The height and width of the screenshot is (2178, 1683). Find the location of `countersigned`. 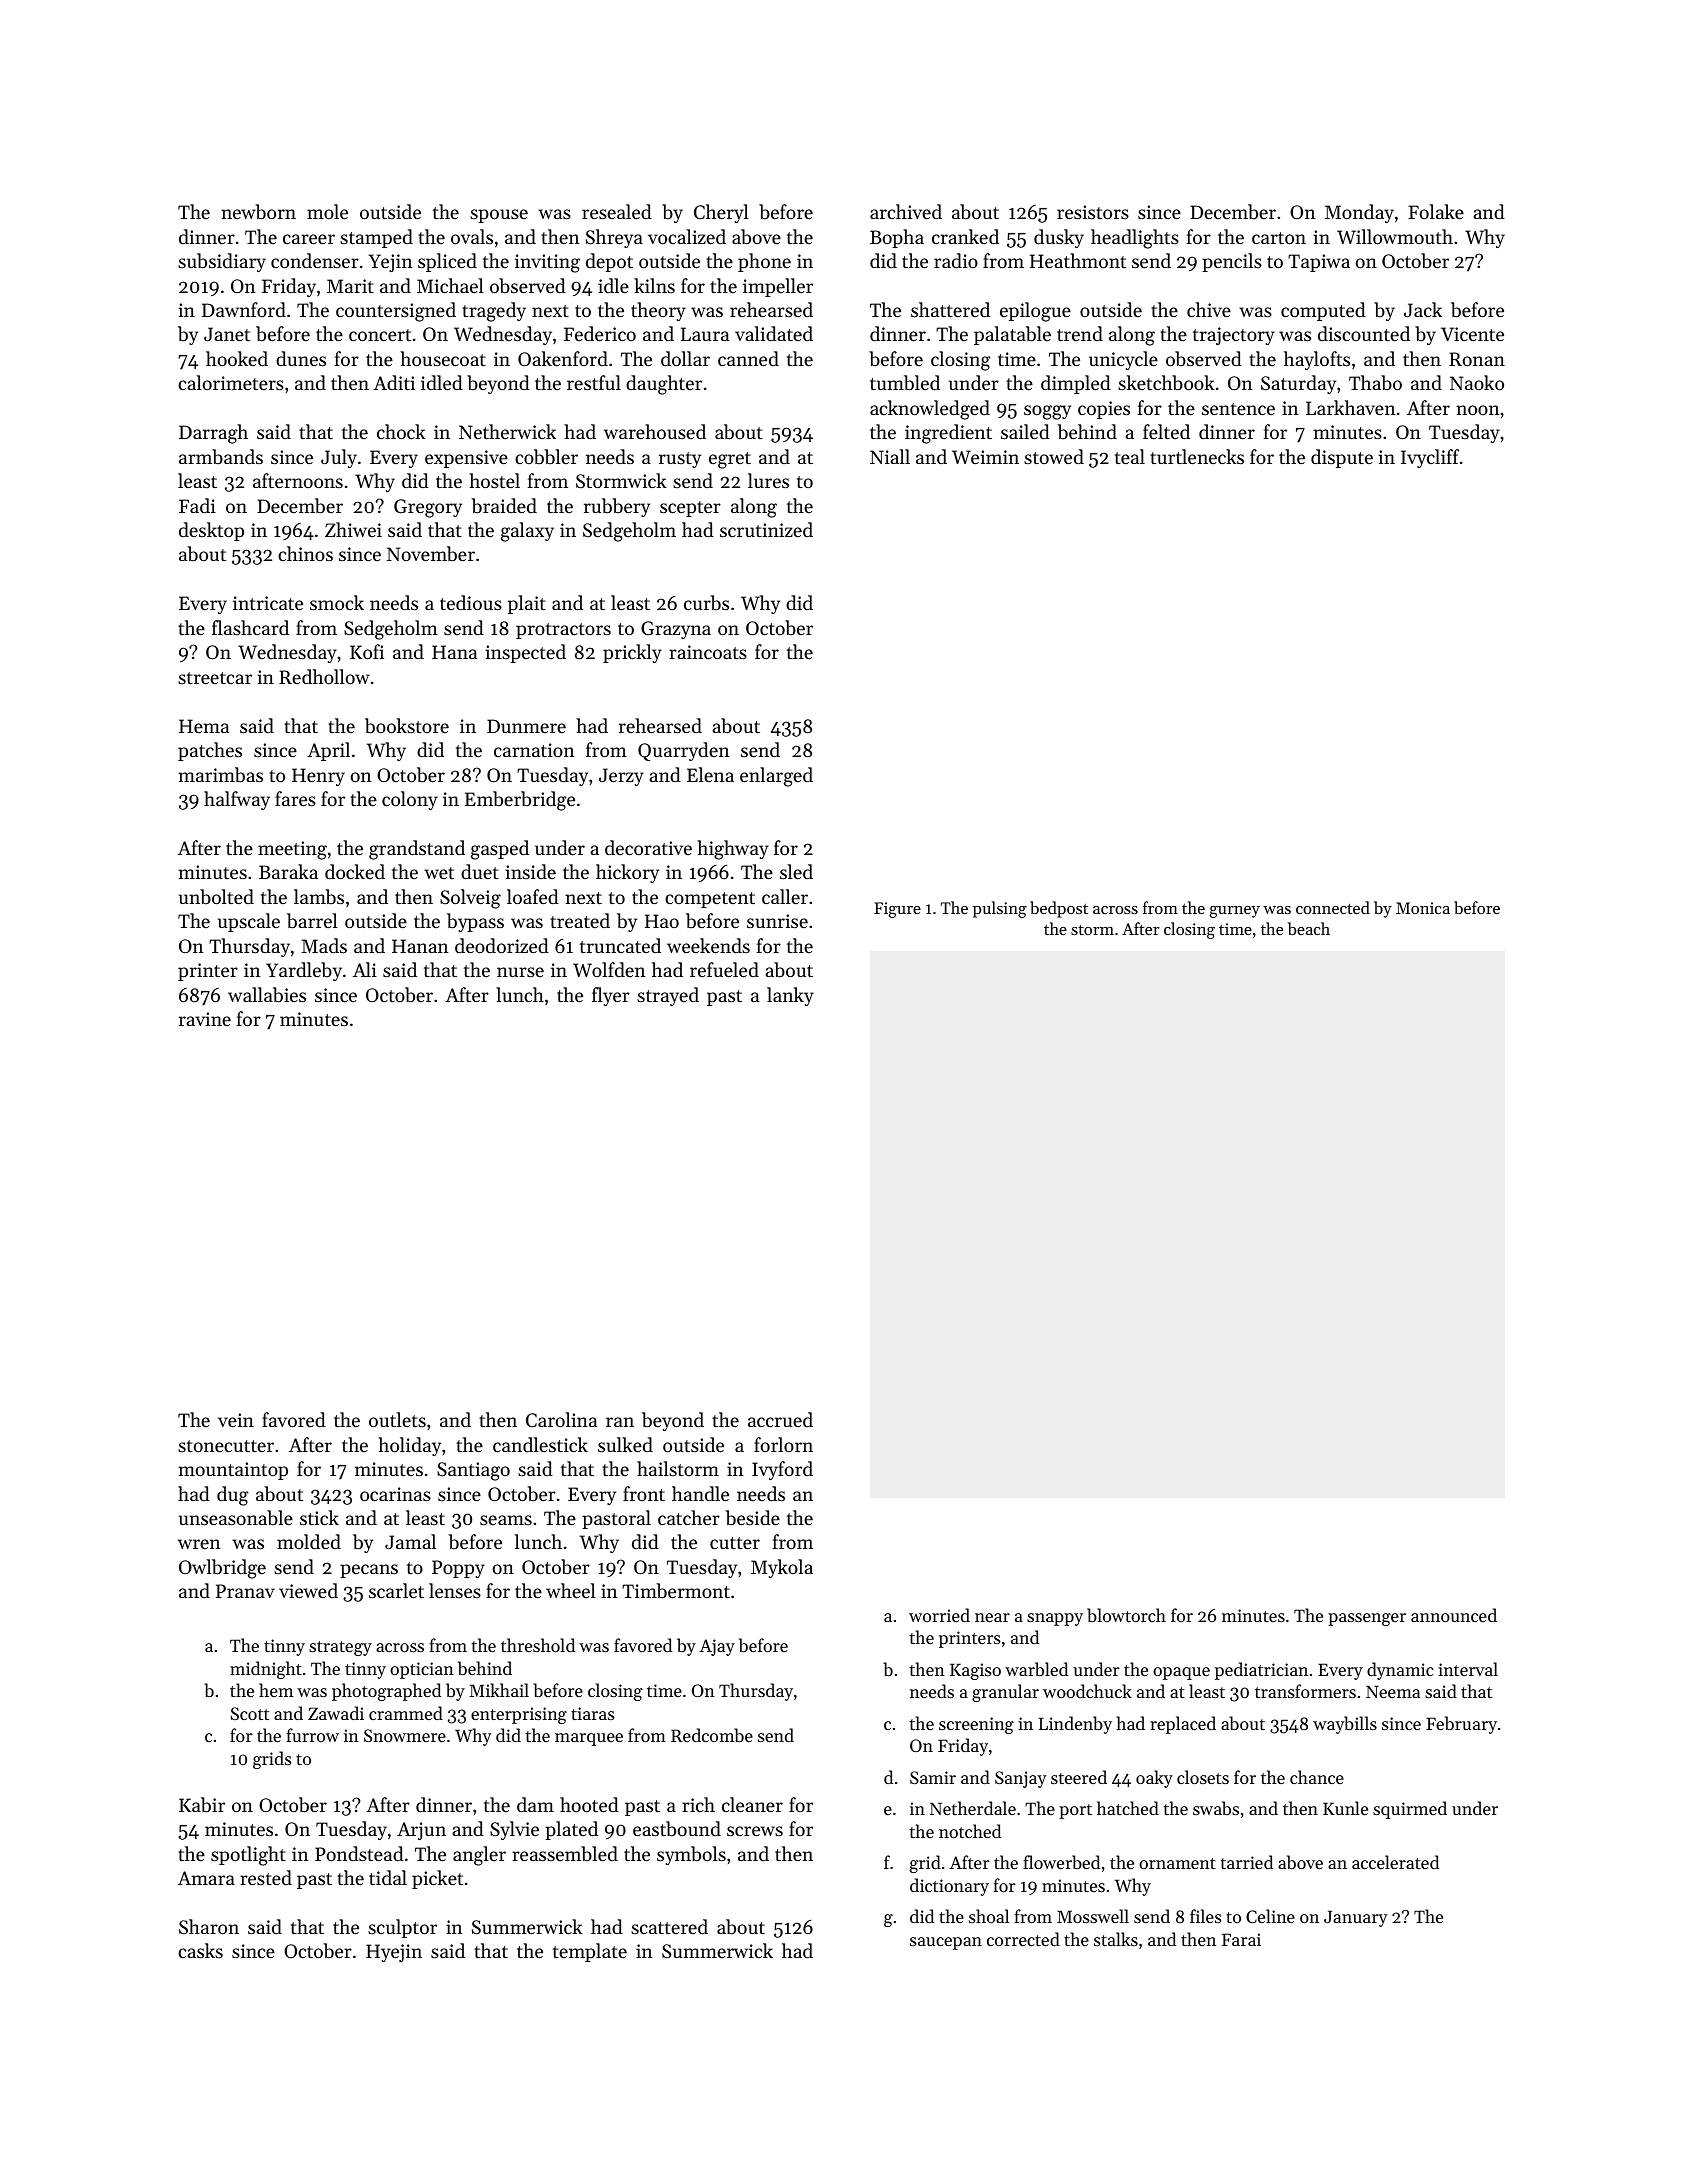

countersigned is located at coordinates (396, 312).
